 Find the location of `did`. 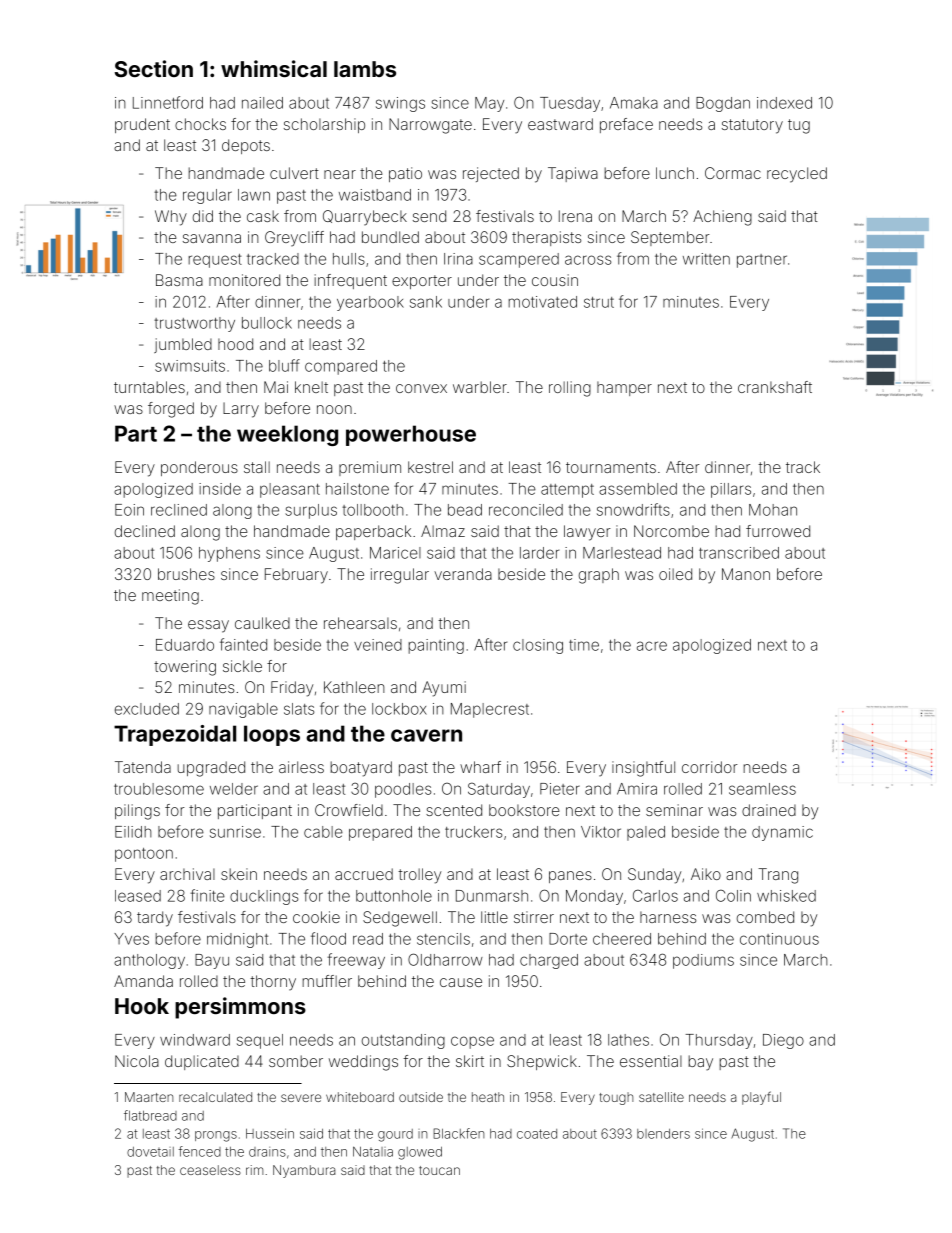

did is located at coordinates (203, 216).
